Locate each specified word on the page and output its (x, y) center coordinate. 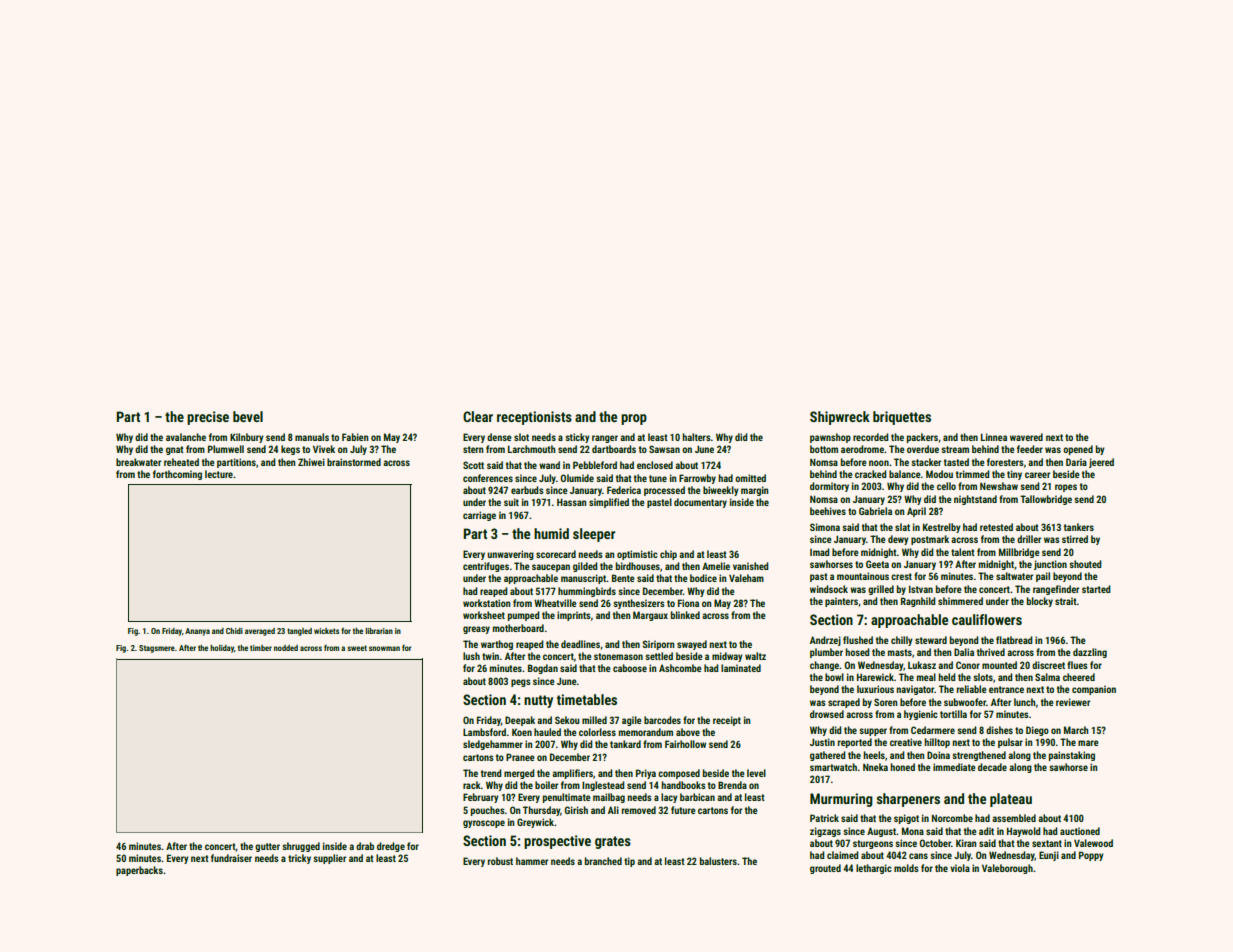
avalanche (186, 437)
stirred (1075, 539)
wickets (326, 631)
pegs (521, 683)
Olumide (577, 478)
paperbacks (139, 871)
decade (992, 767)
